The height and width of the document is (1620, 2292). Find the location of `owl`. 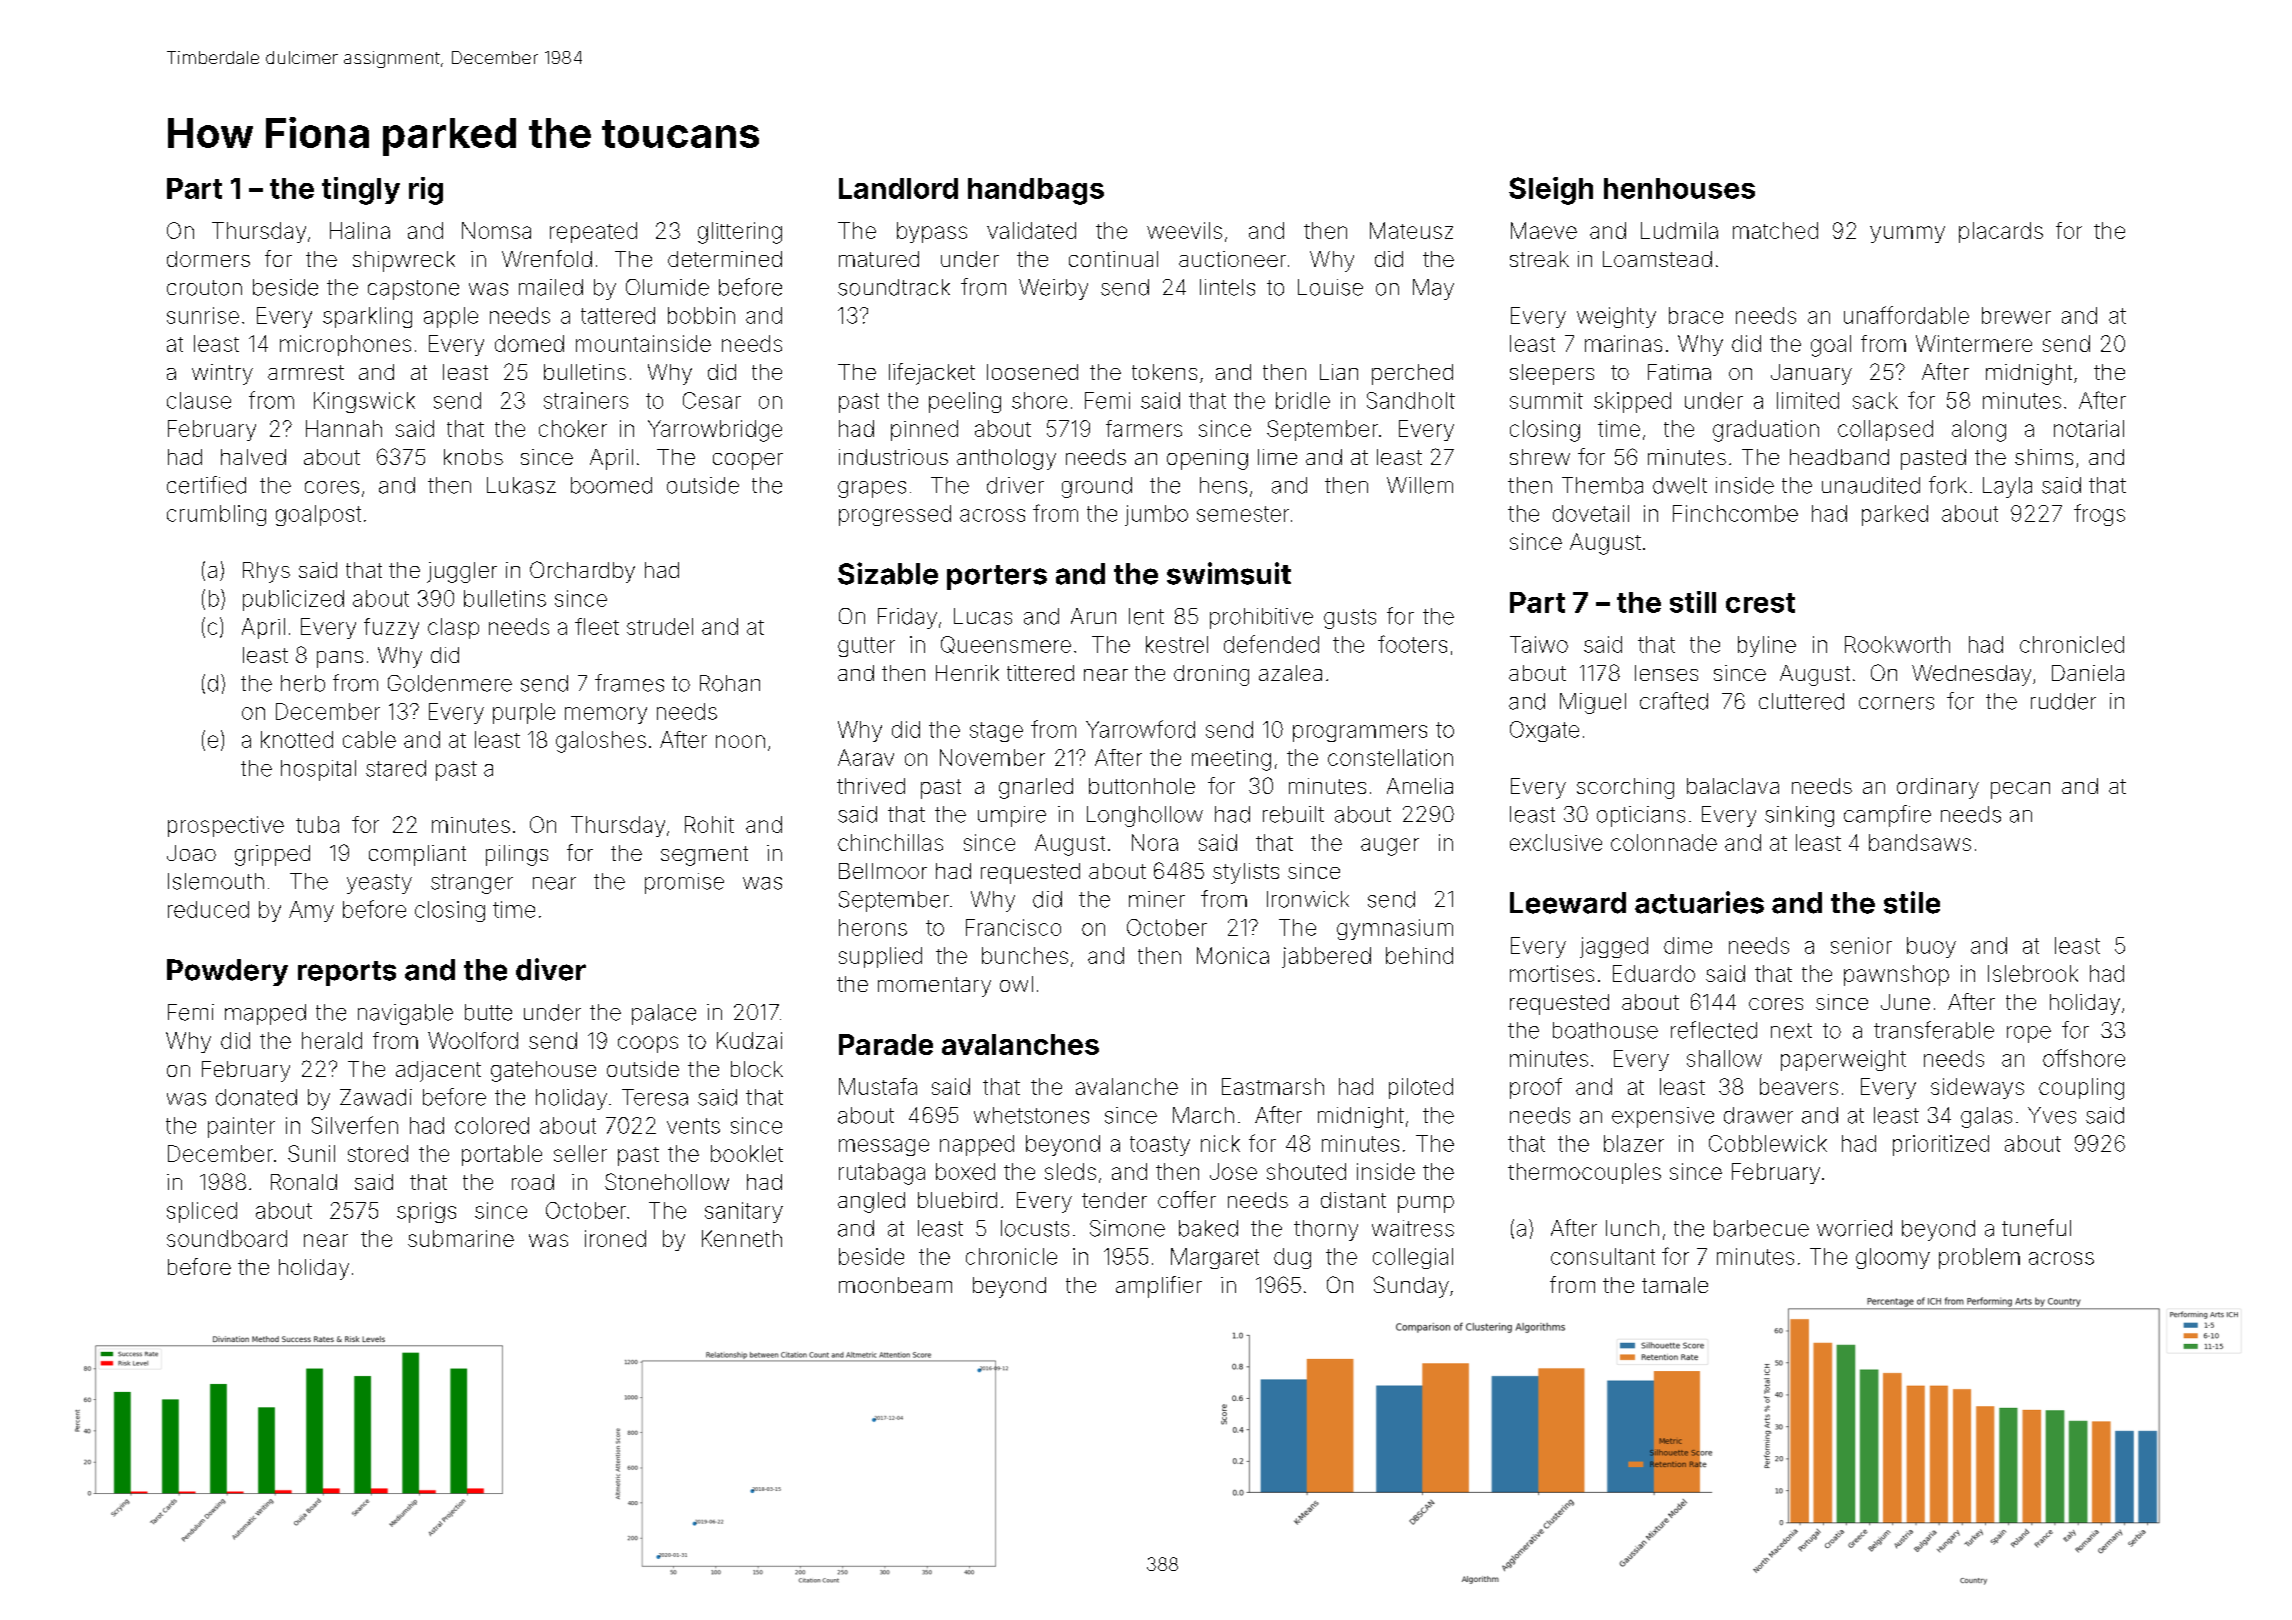

owl is located at coordinates (1016, 984).
